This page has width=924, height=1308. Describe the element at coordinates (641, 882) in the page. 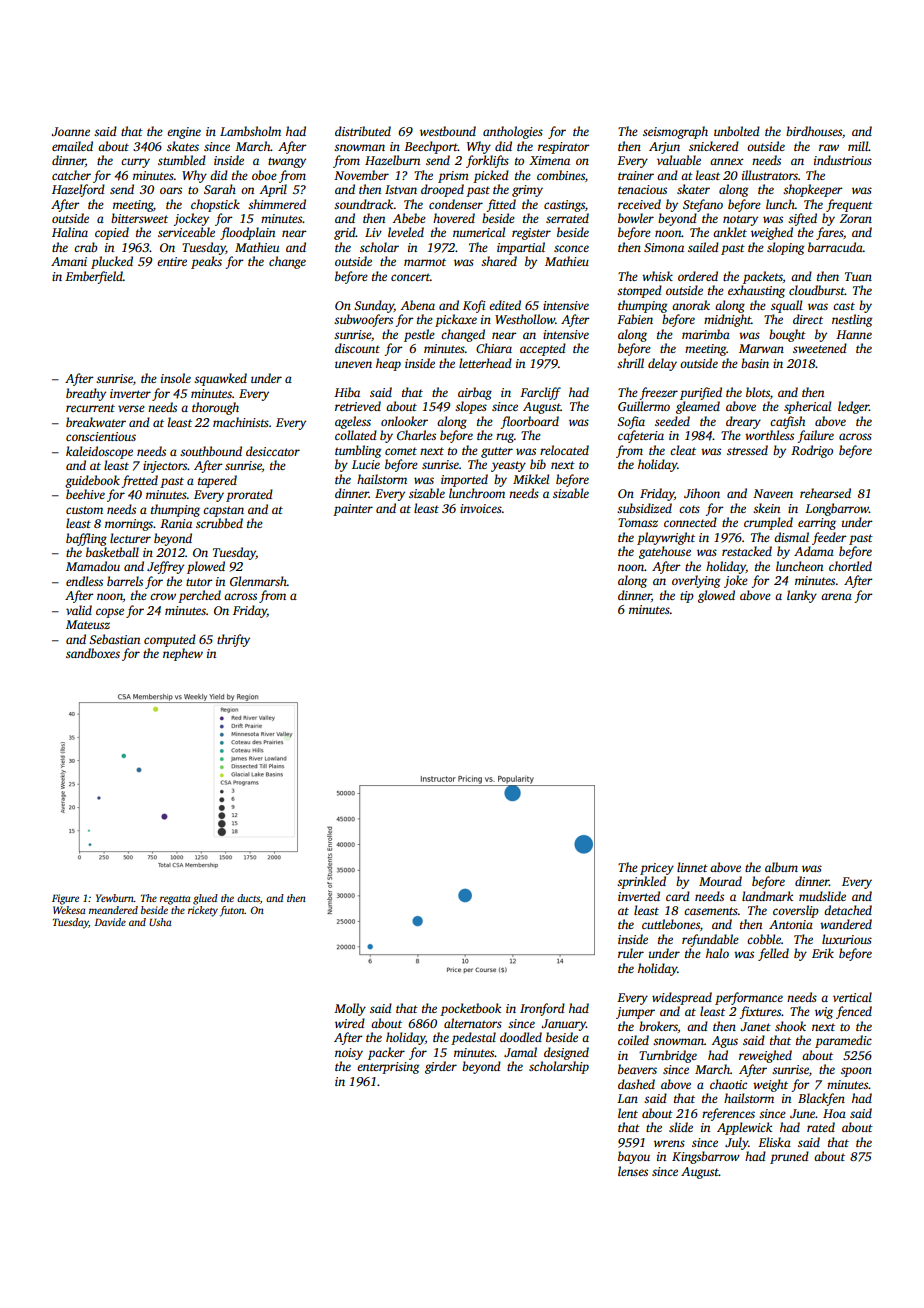

I see `sprinkled` at that location.
